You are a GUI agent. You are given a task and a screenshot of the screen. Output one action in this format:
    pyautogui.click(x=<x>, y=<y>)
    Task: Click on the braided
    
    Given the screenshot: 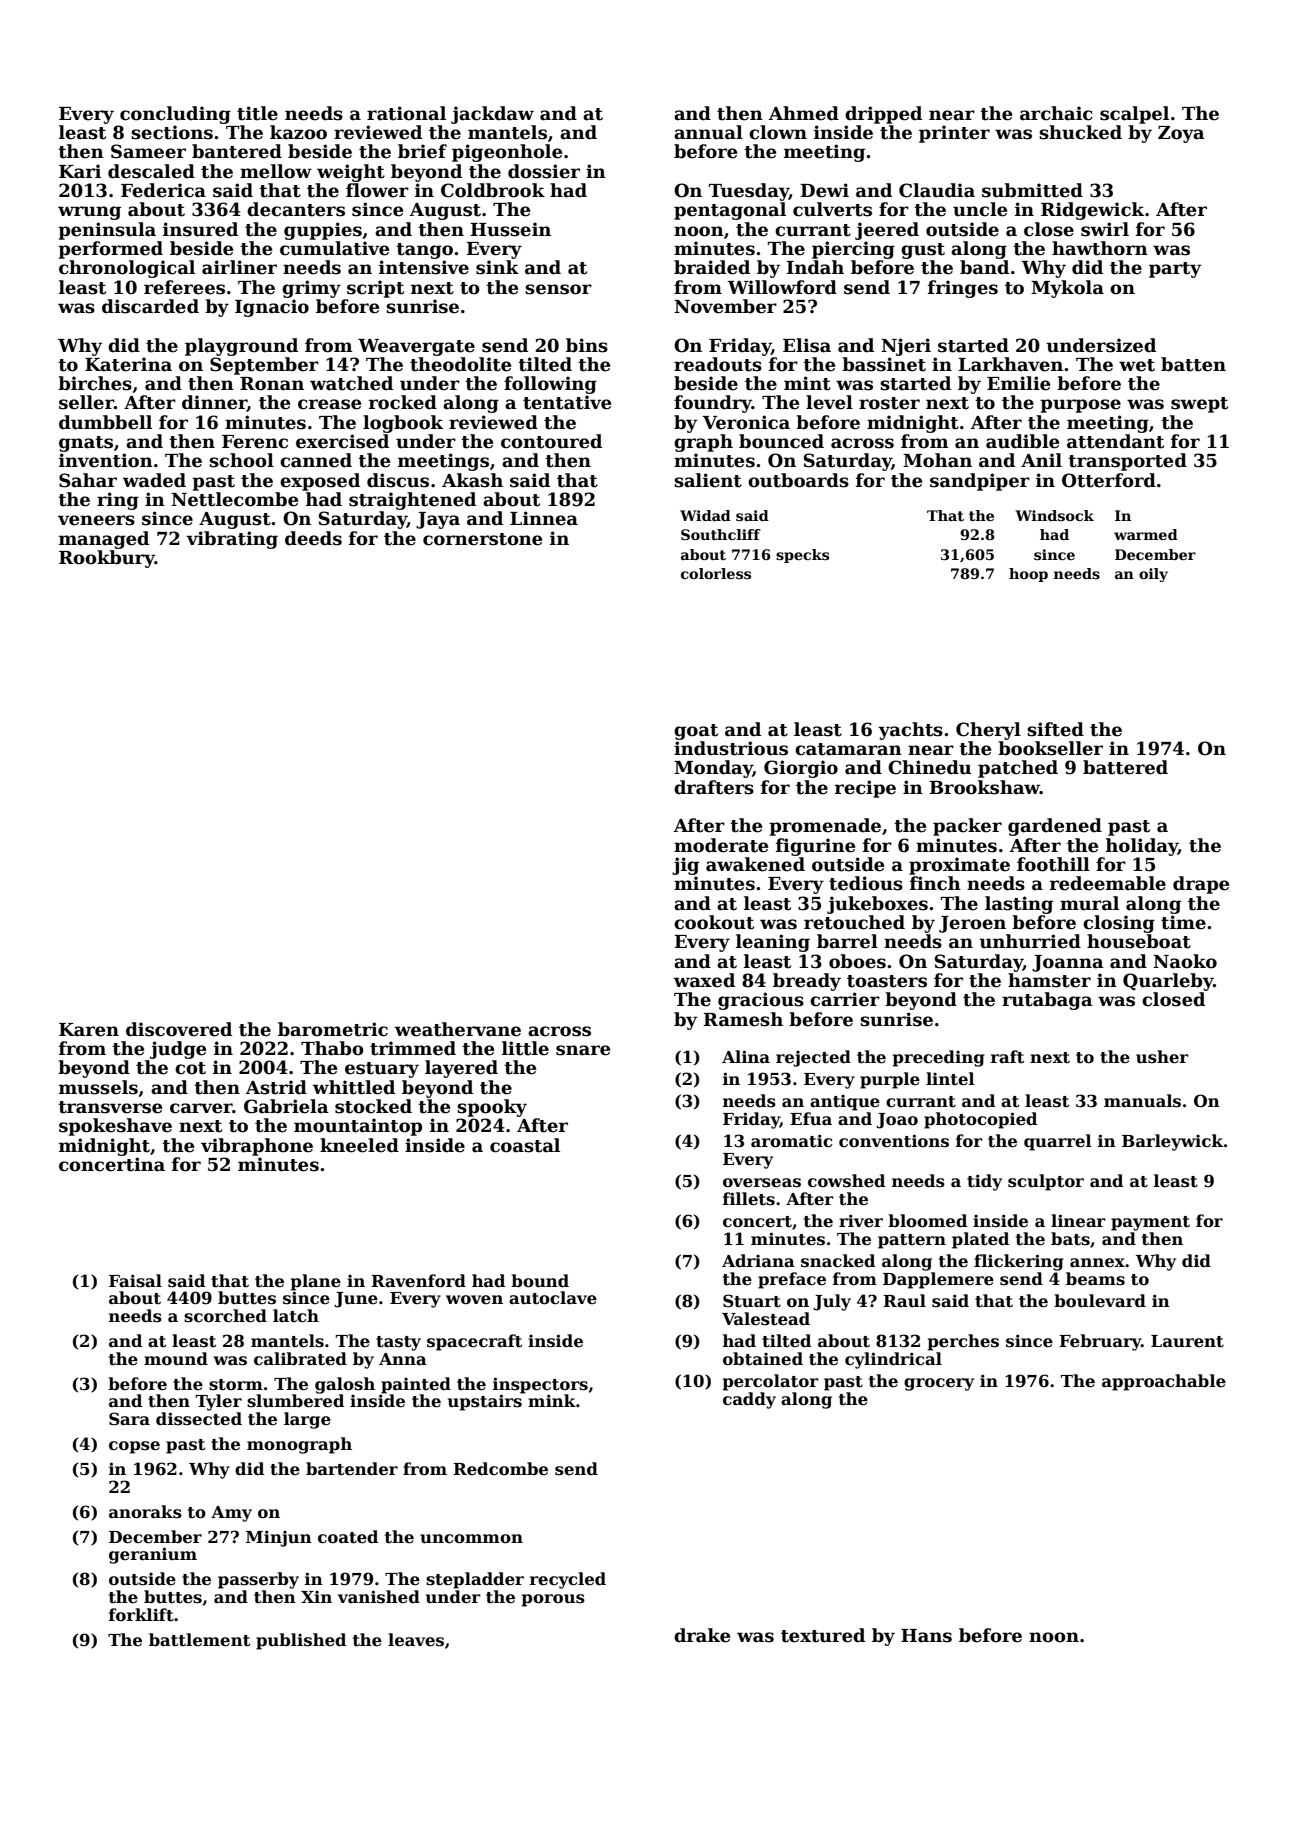 What is the action you would take?
    pyautogui.click(x=712, y=267)
